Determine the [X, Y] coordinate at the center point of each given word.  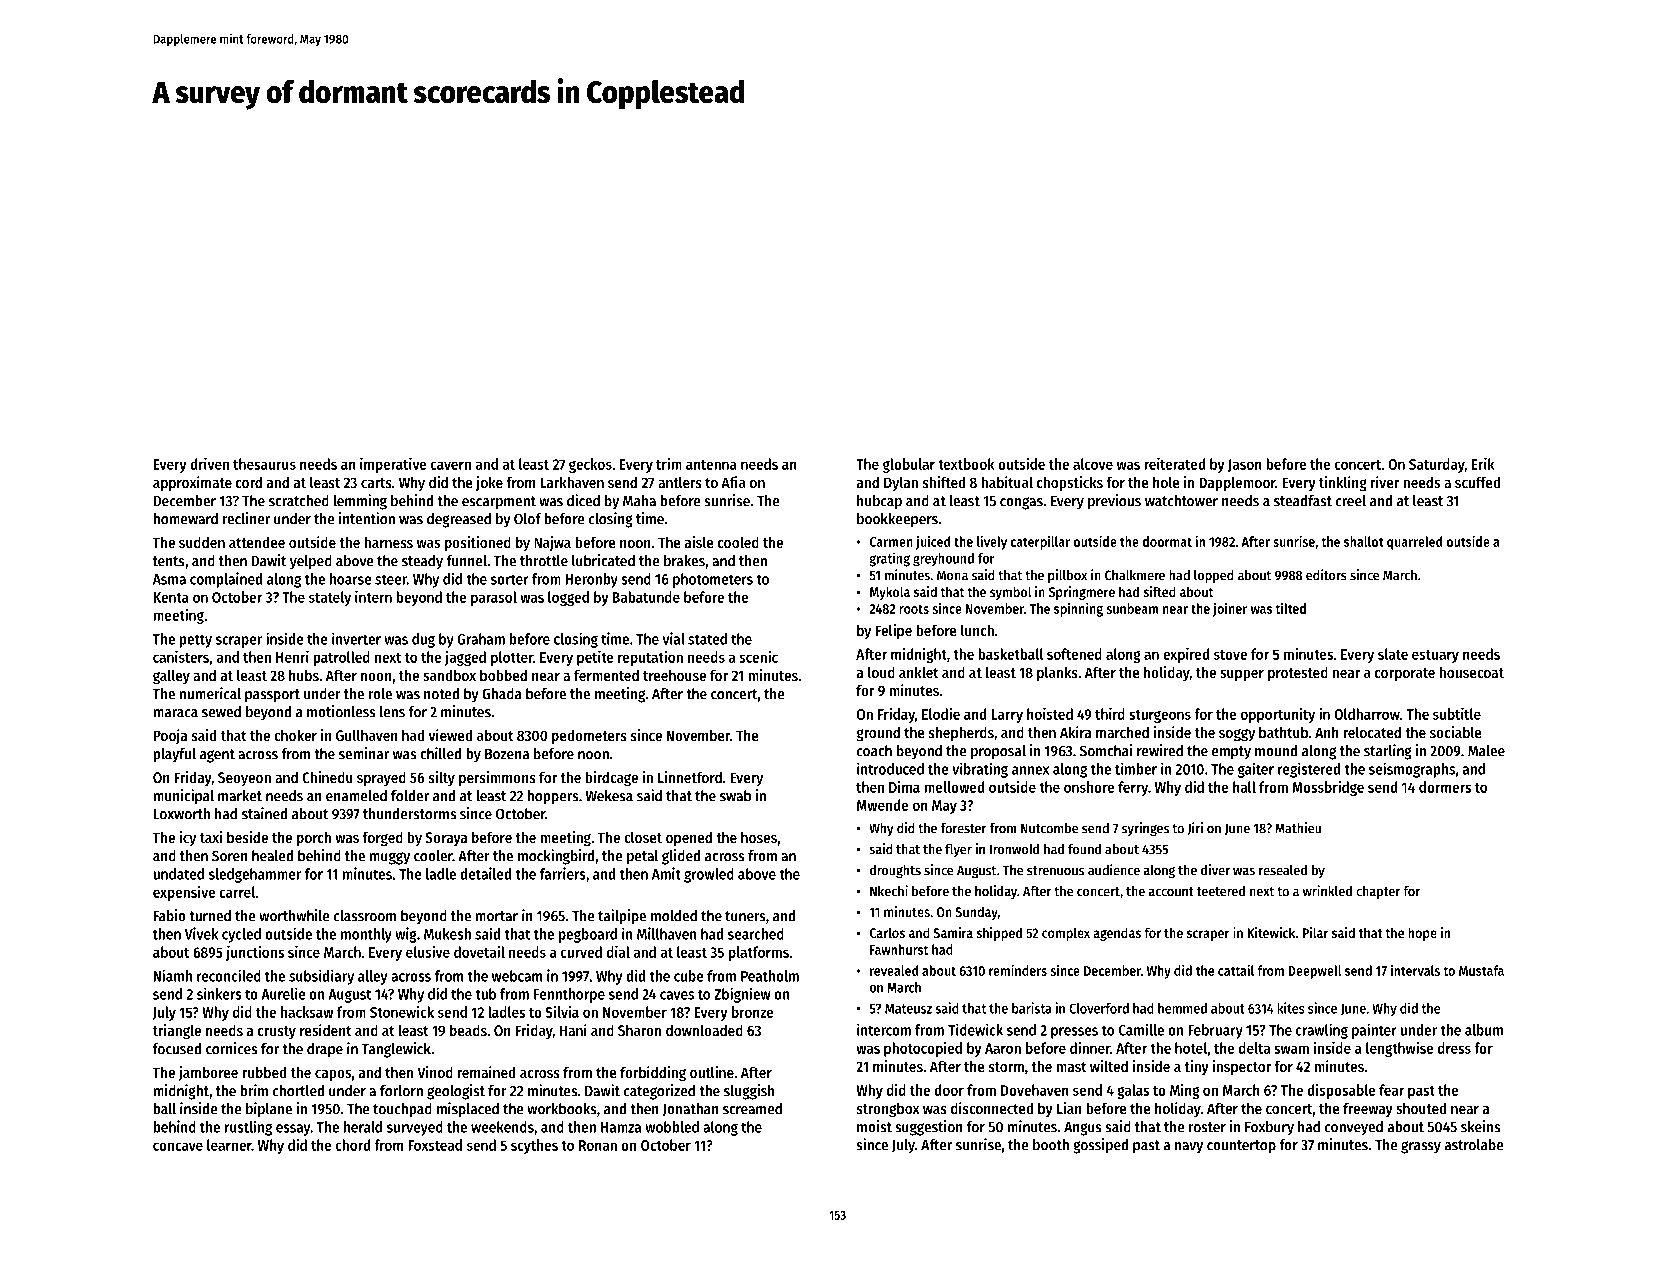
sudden [202, 542]
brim [254, 1090]
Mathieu [1298, 828]
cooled [738, 542]
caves [677, 995]
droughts [895, 871]
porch [314, 838]
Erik [1483, 463]
